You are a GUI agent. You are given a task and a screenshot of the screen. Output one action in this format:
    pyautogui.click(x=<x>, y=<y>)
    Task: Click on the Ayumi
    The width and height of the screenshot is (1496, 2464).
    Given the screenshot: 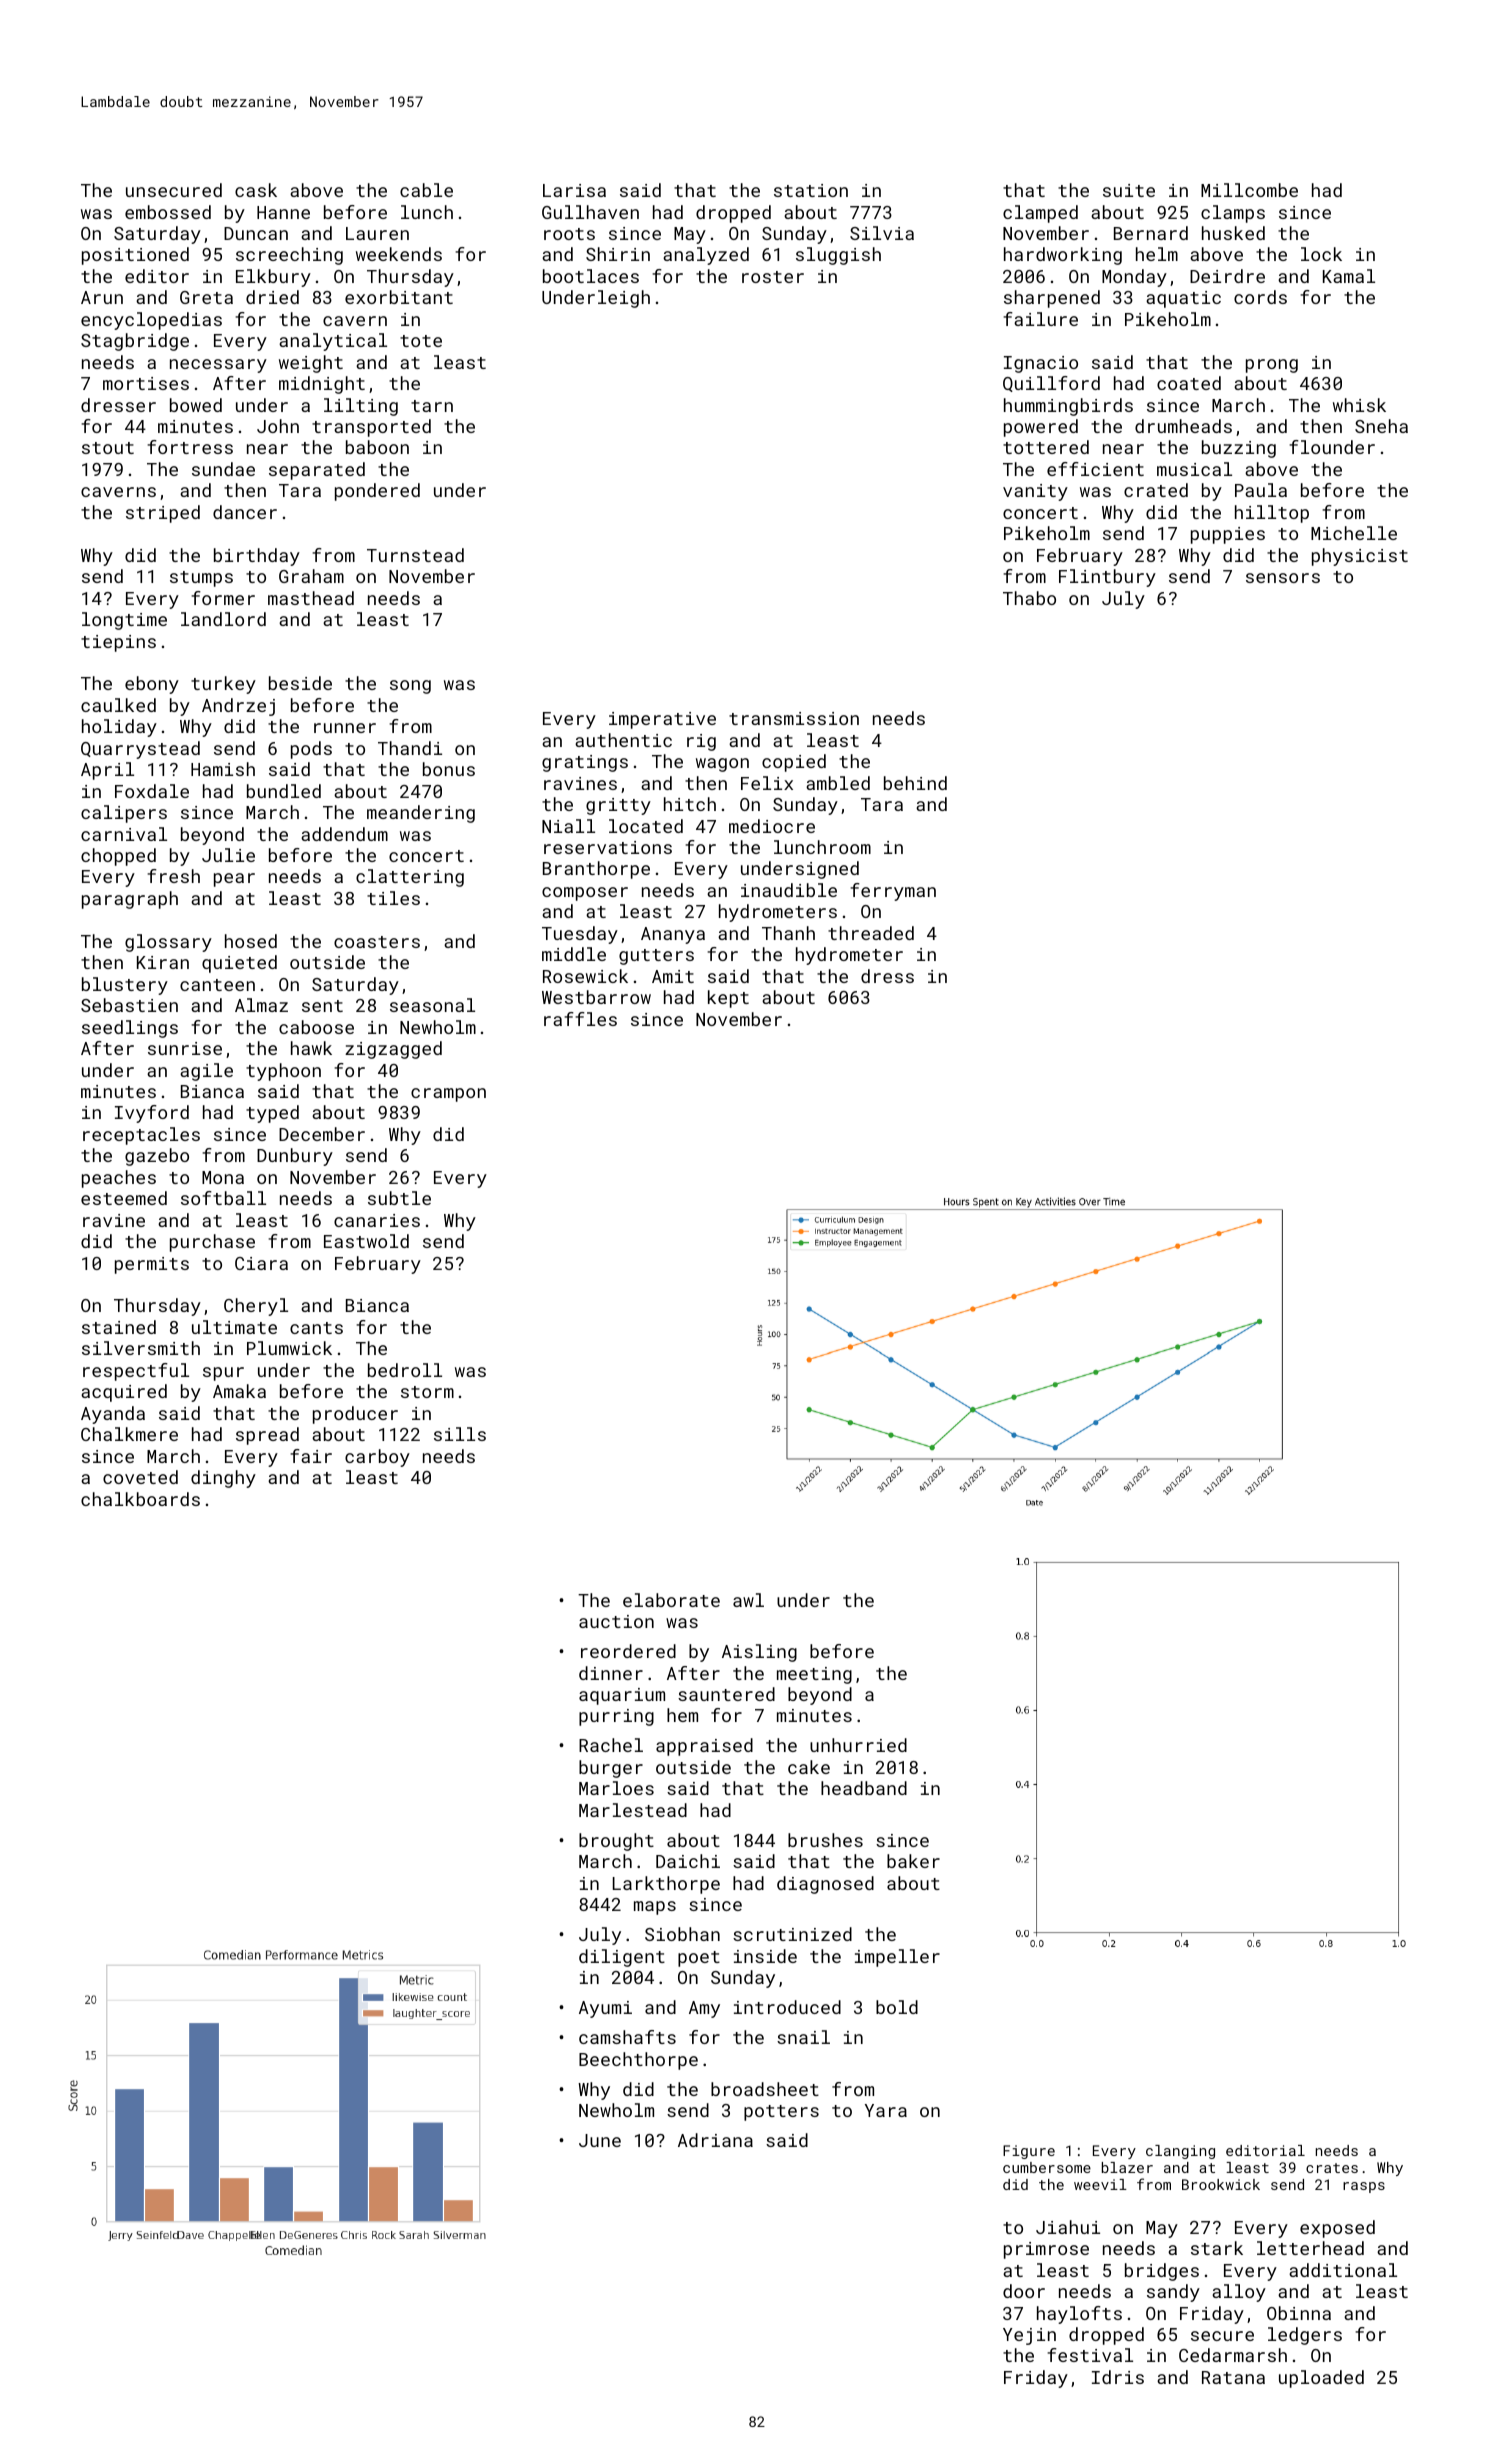 What is the action you would take?
    pyautogui.click(x=605, y=2009)
